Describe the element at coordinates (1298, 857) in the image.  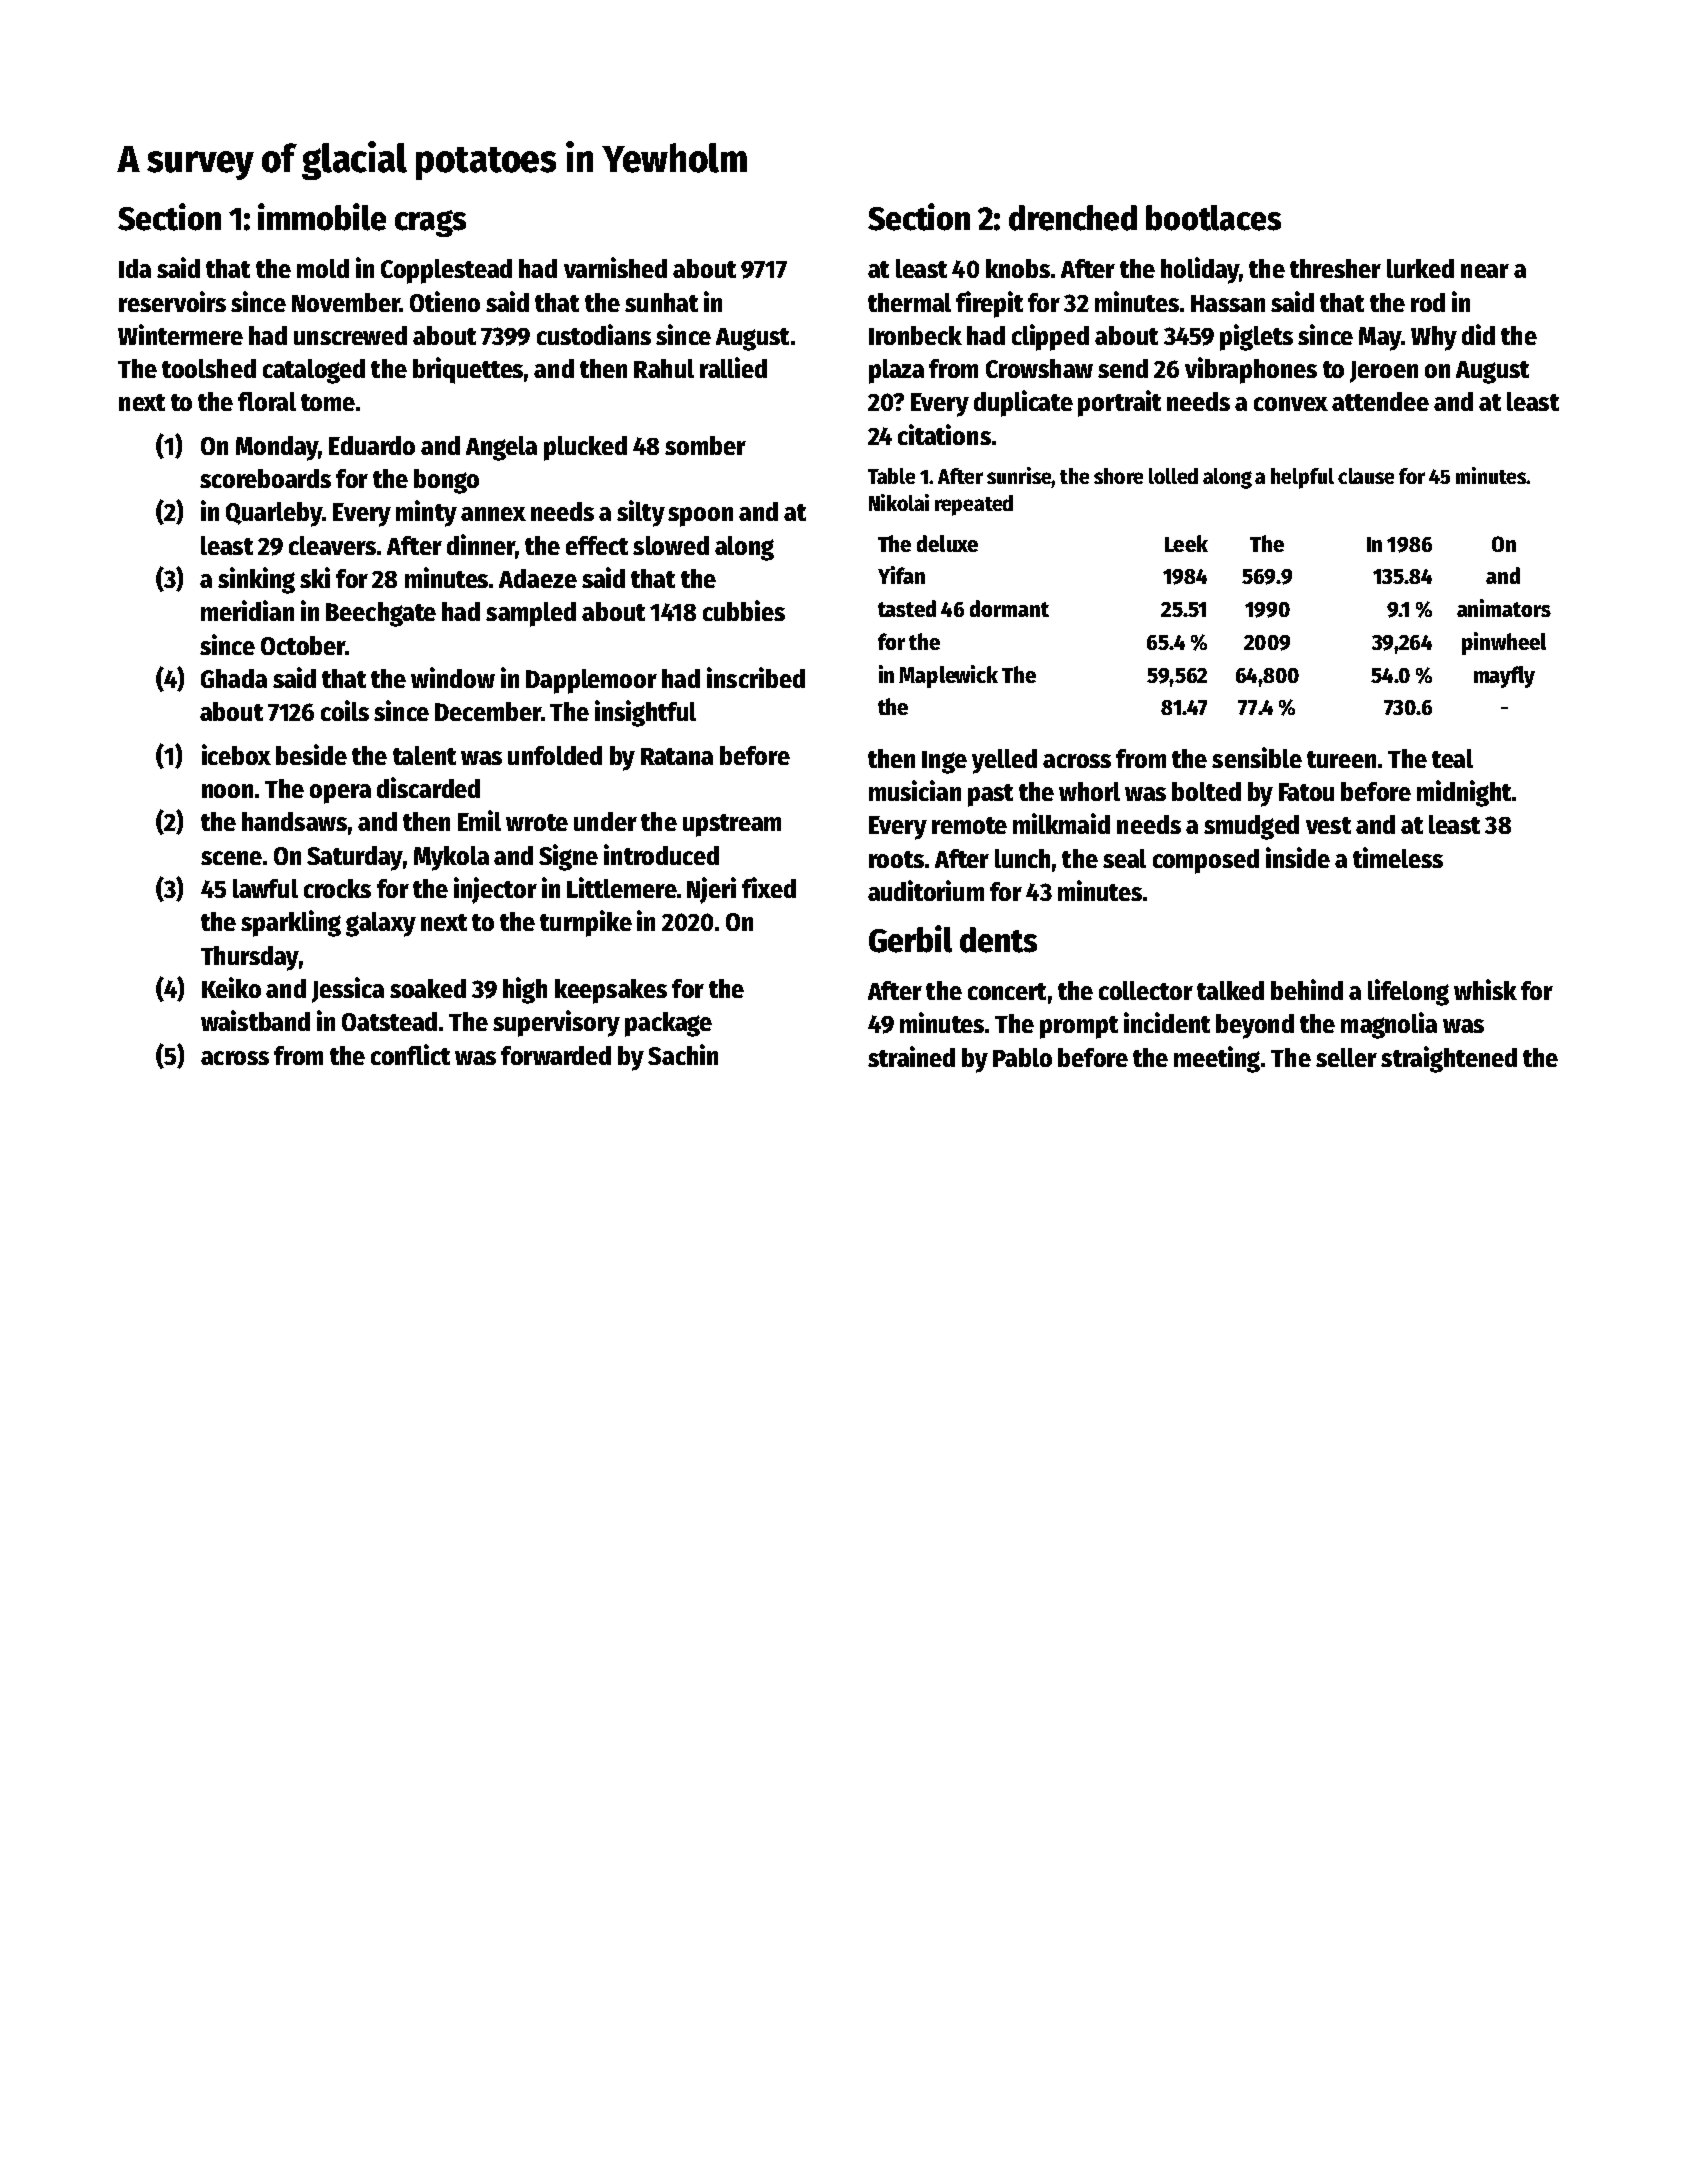
I see `inside` at that location.
